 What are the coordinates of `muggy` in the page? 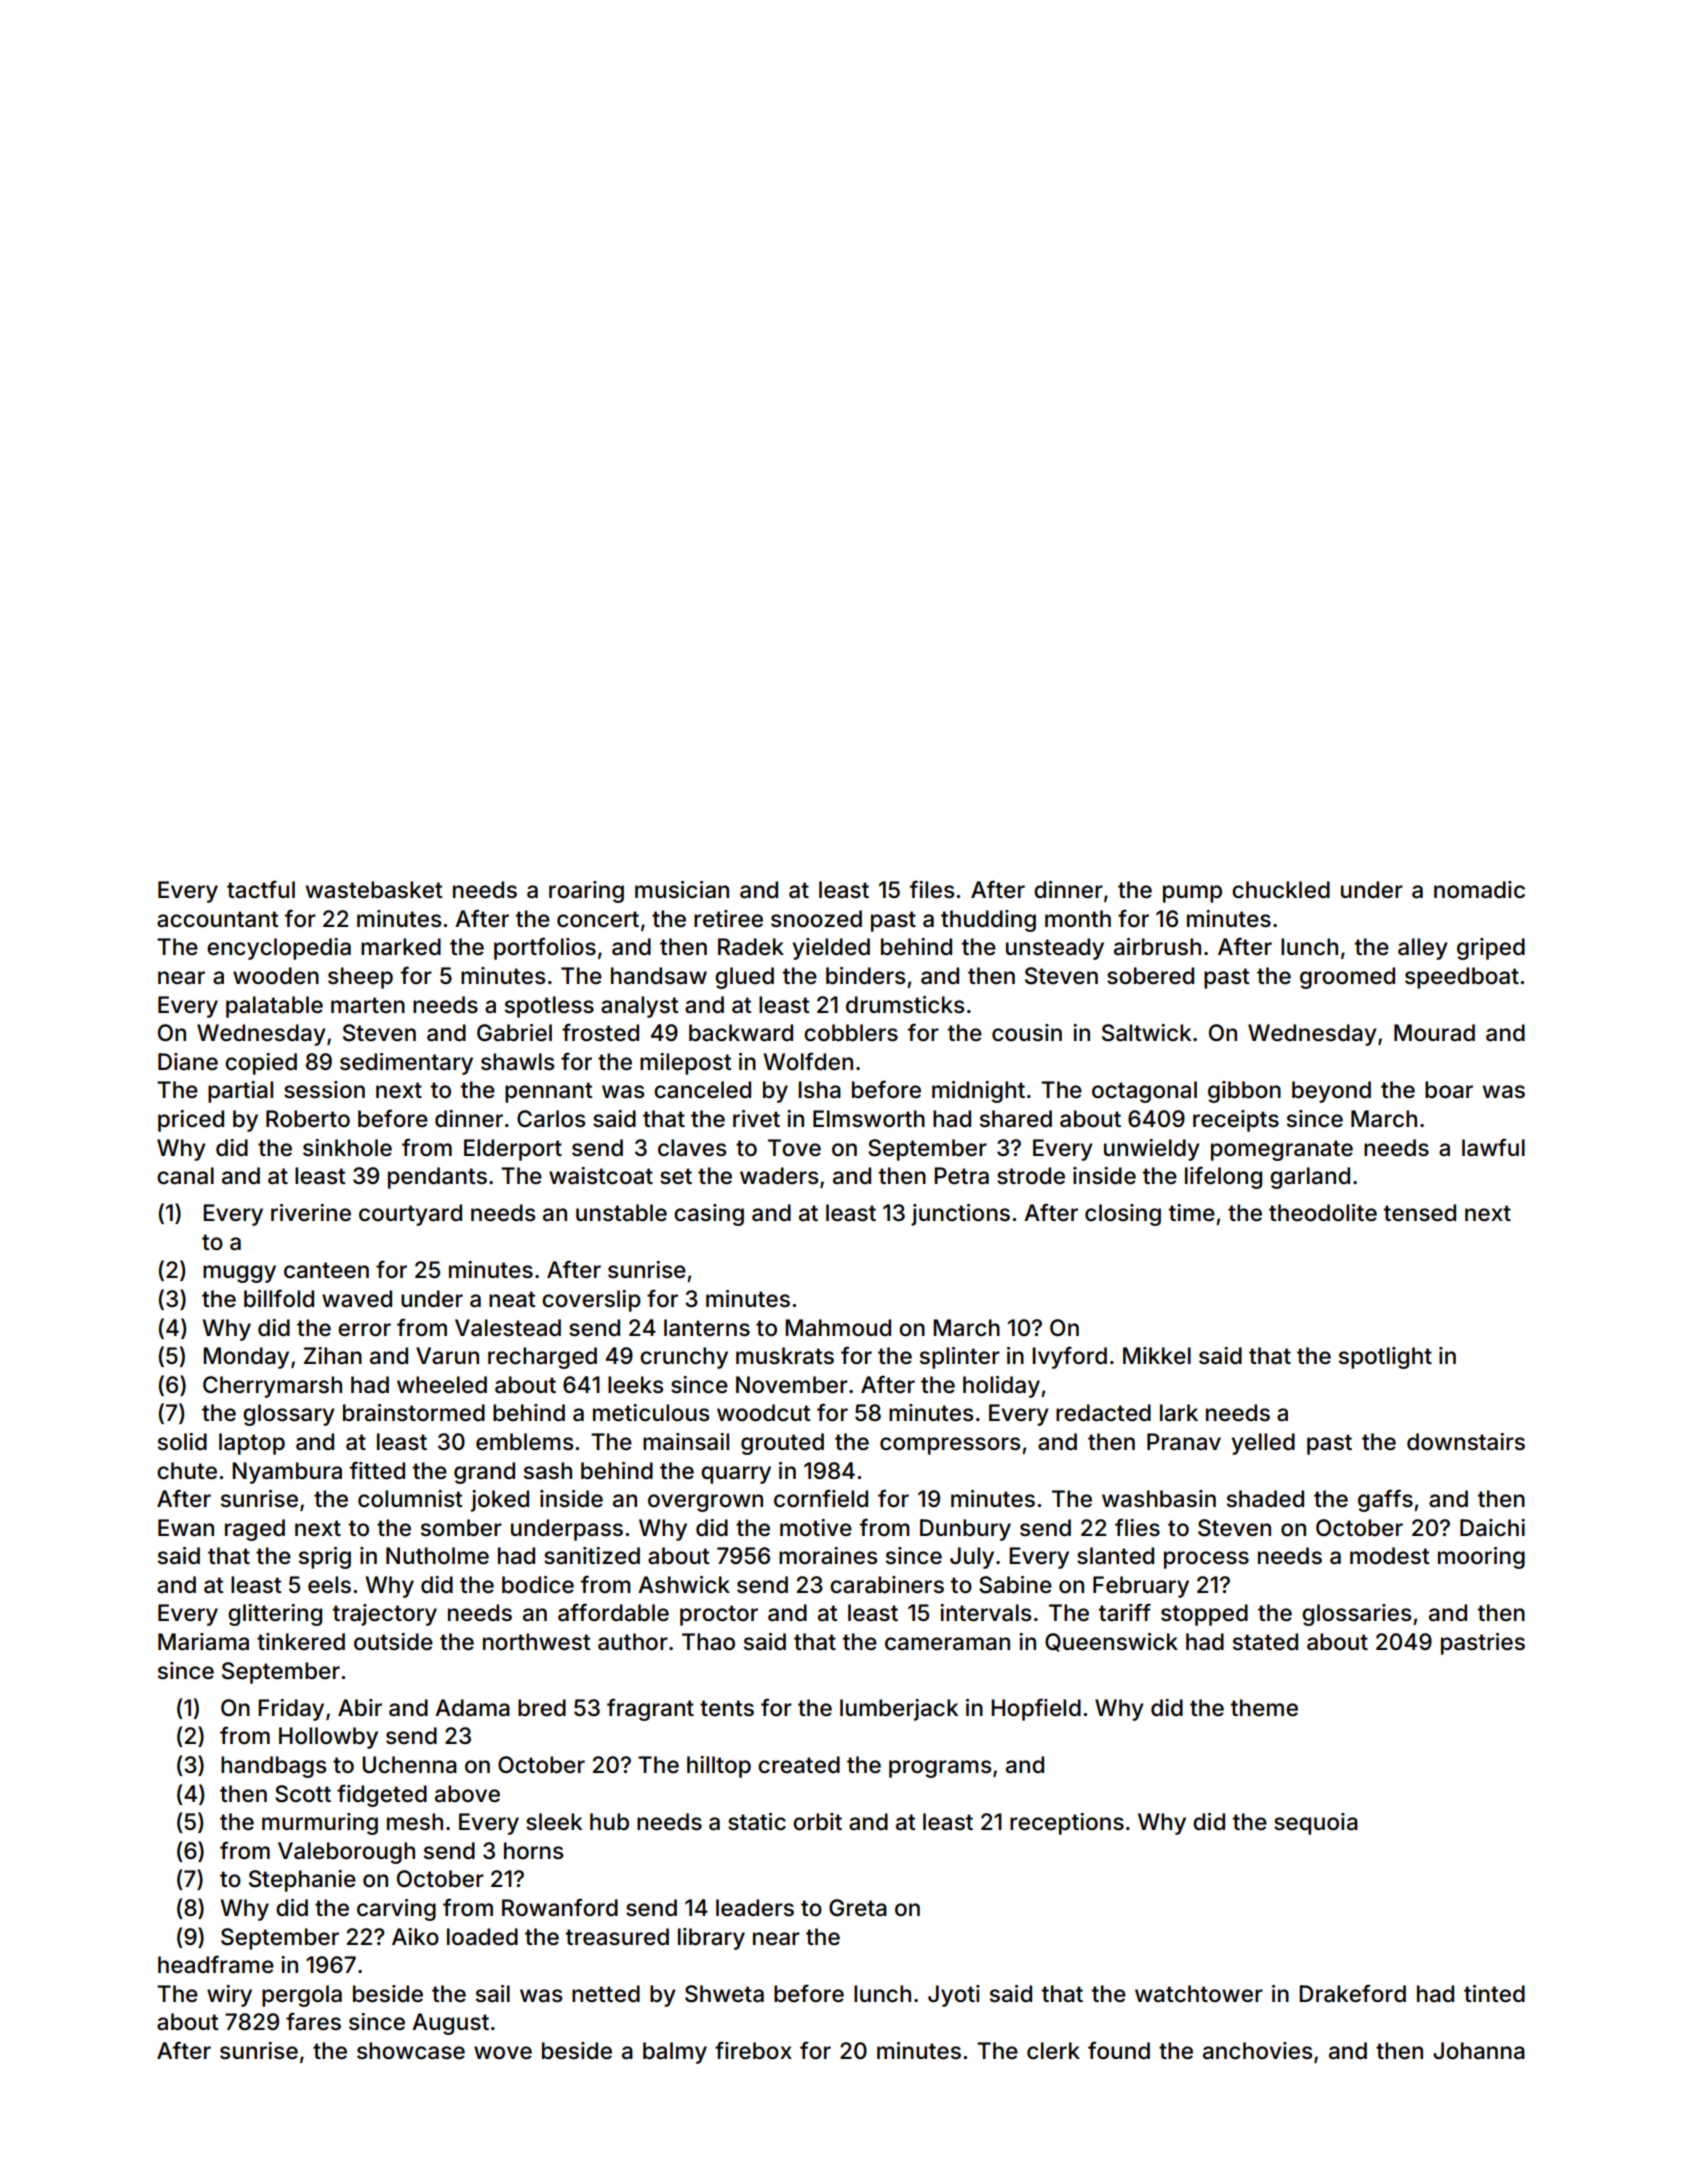 It's located at (239, 1274).
